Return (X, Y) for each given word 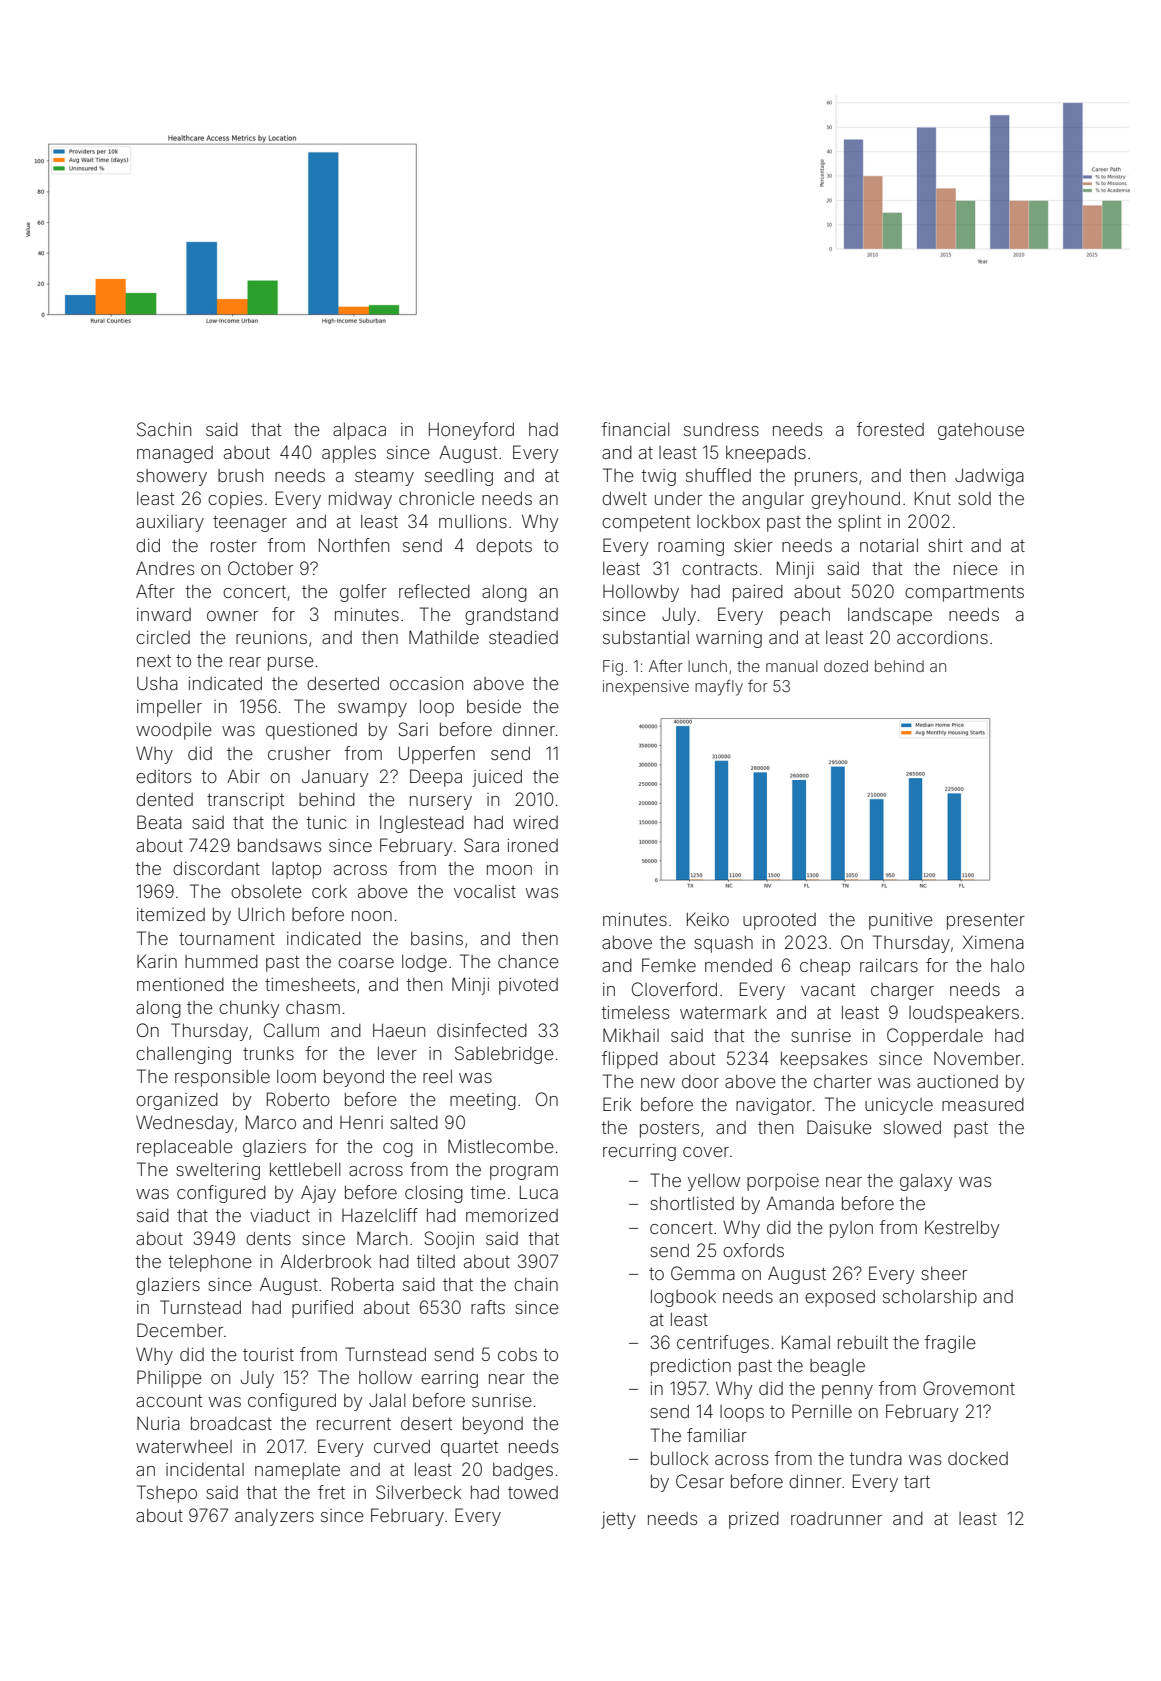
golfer (363, 593)
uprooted (779, 921)
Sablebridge (504, 1055)
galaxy (926, 1182)
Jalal (387, 1400)
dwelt (624, 498)
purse (291, 664)
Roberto (298, 1099)
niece (976, 568)
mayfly (719, 687)
